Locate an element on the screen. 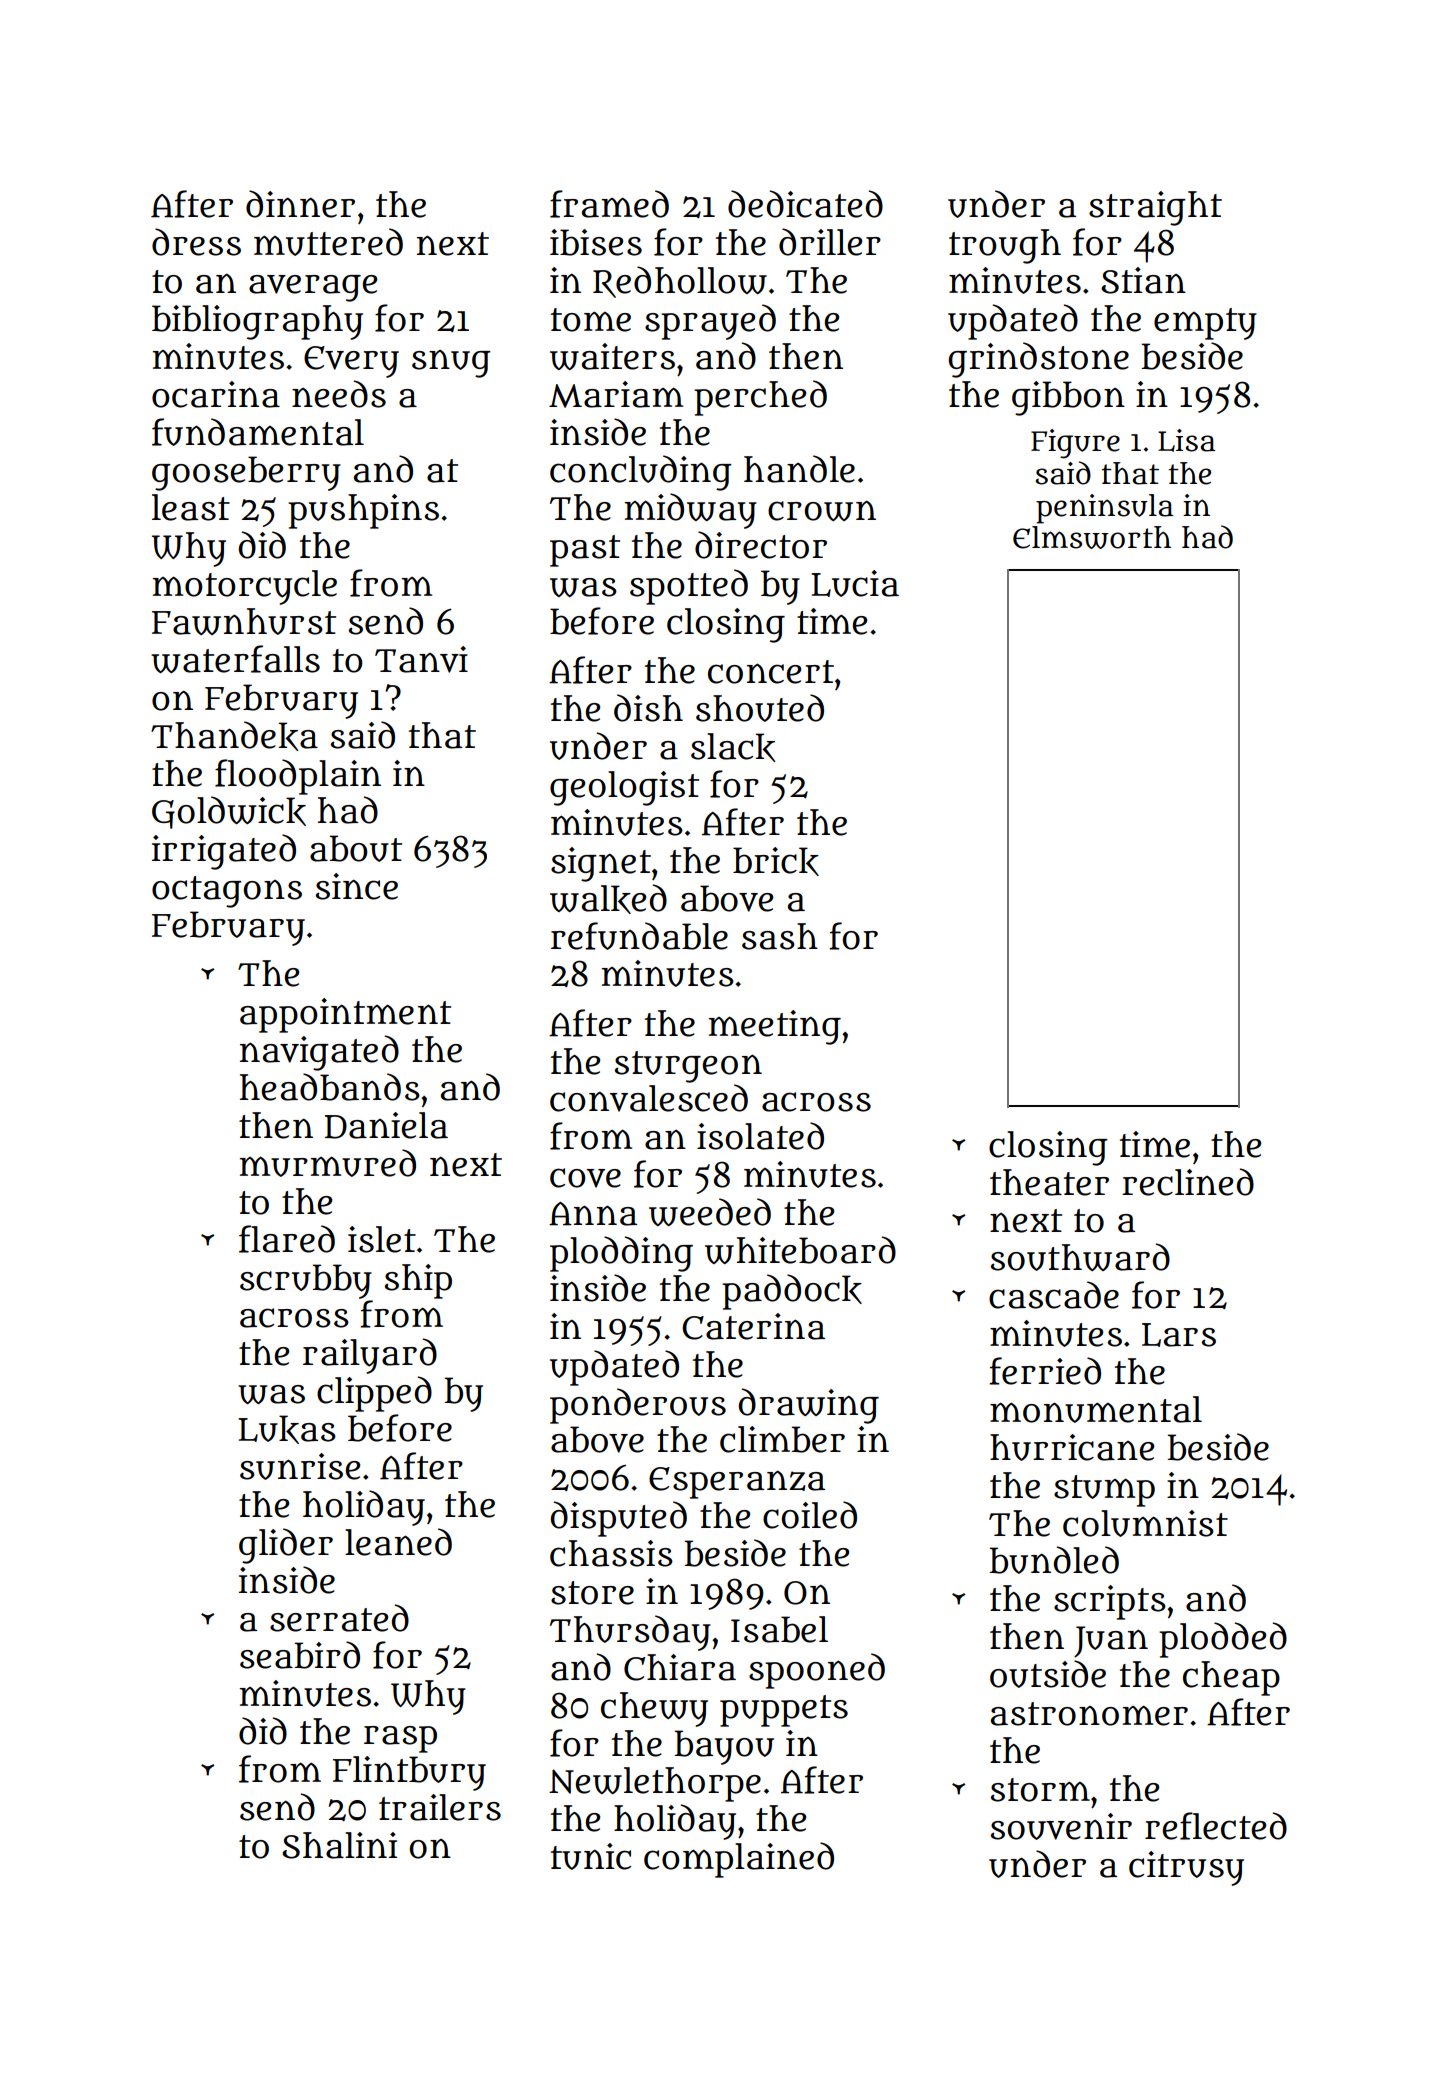  Goldwick is located at coordinates (229, 812).
